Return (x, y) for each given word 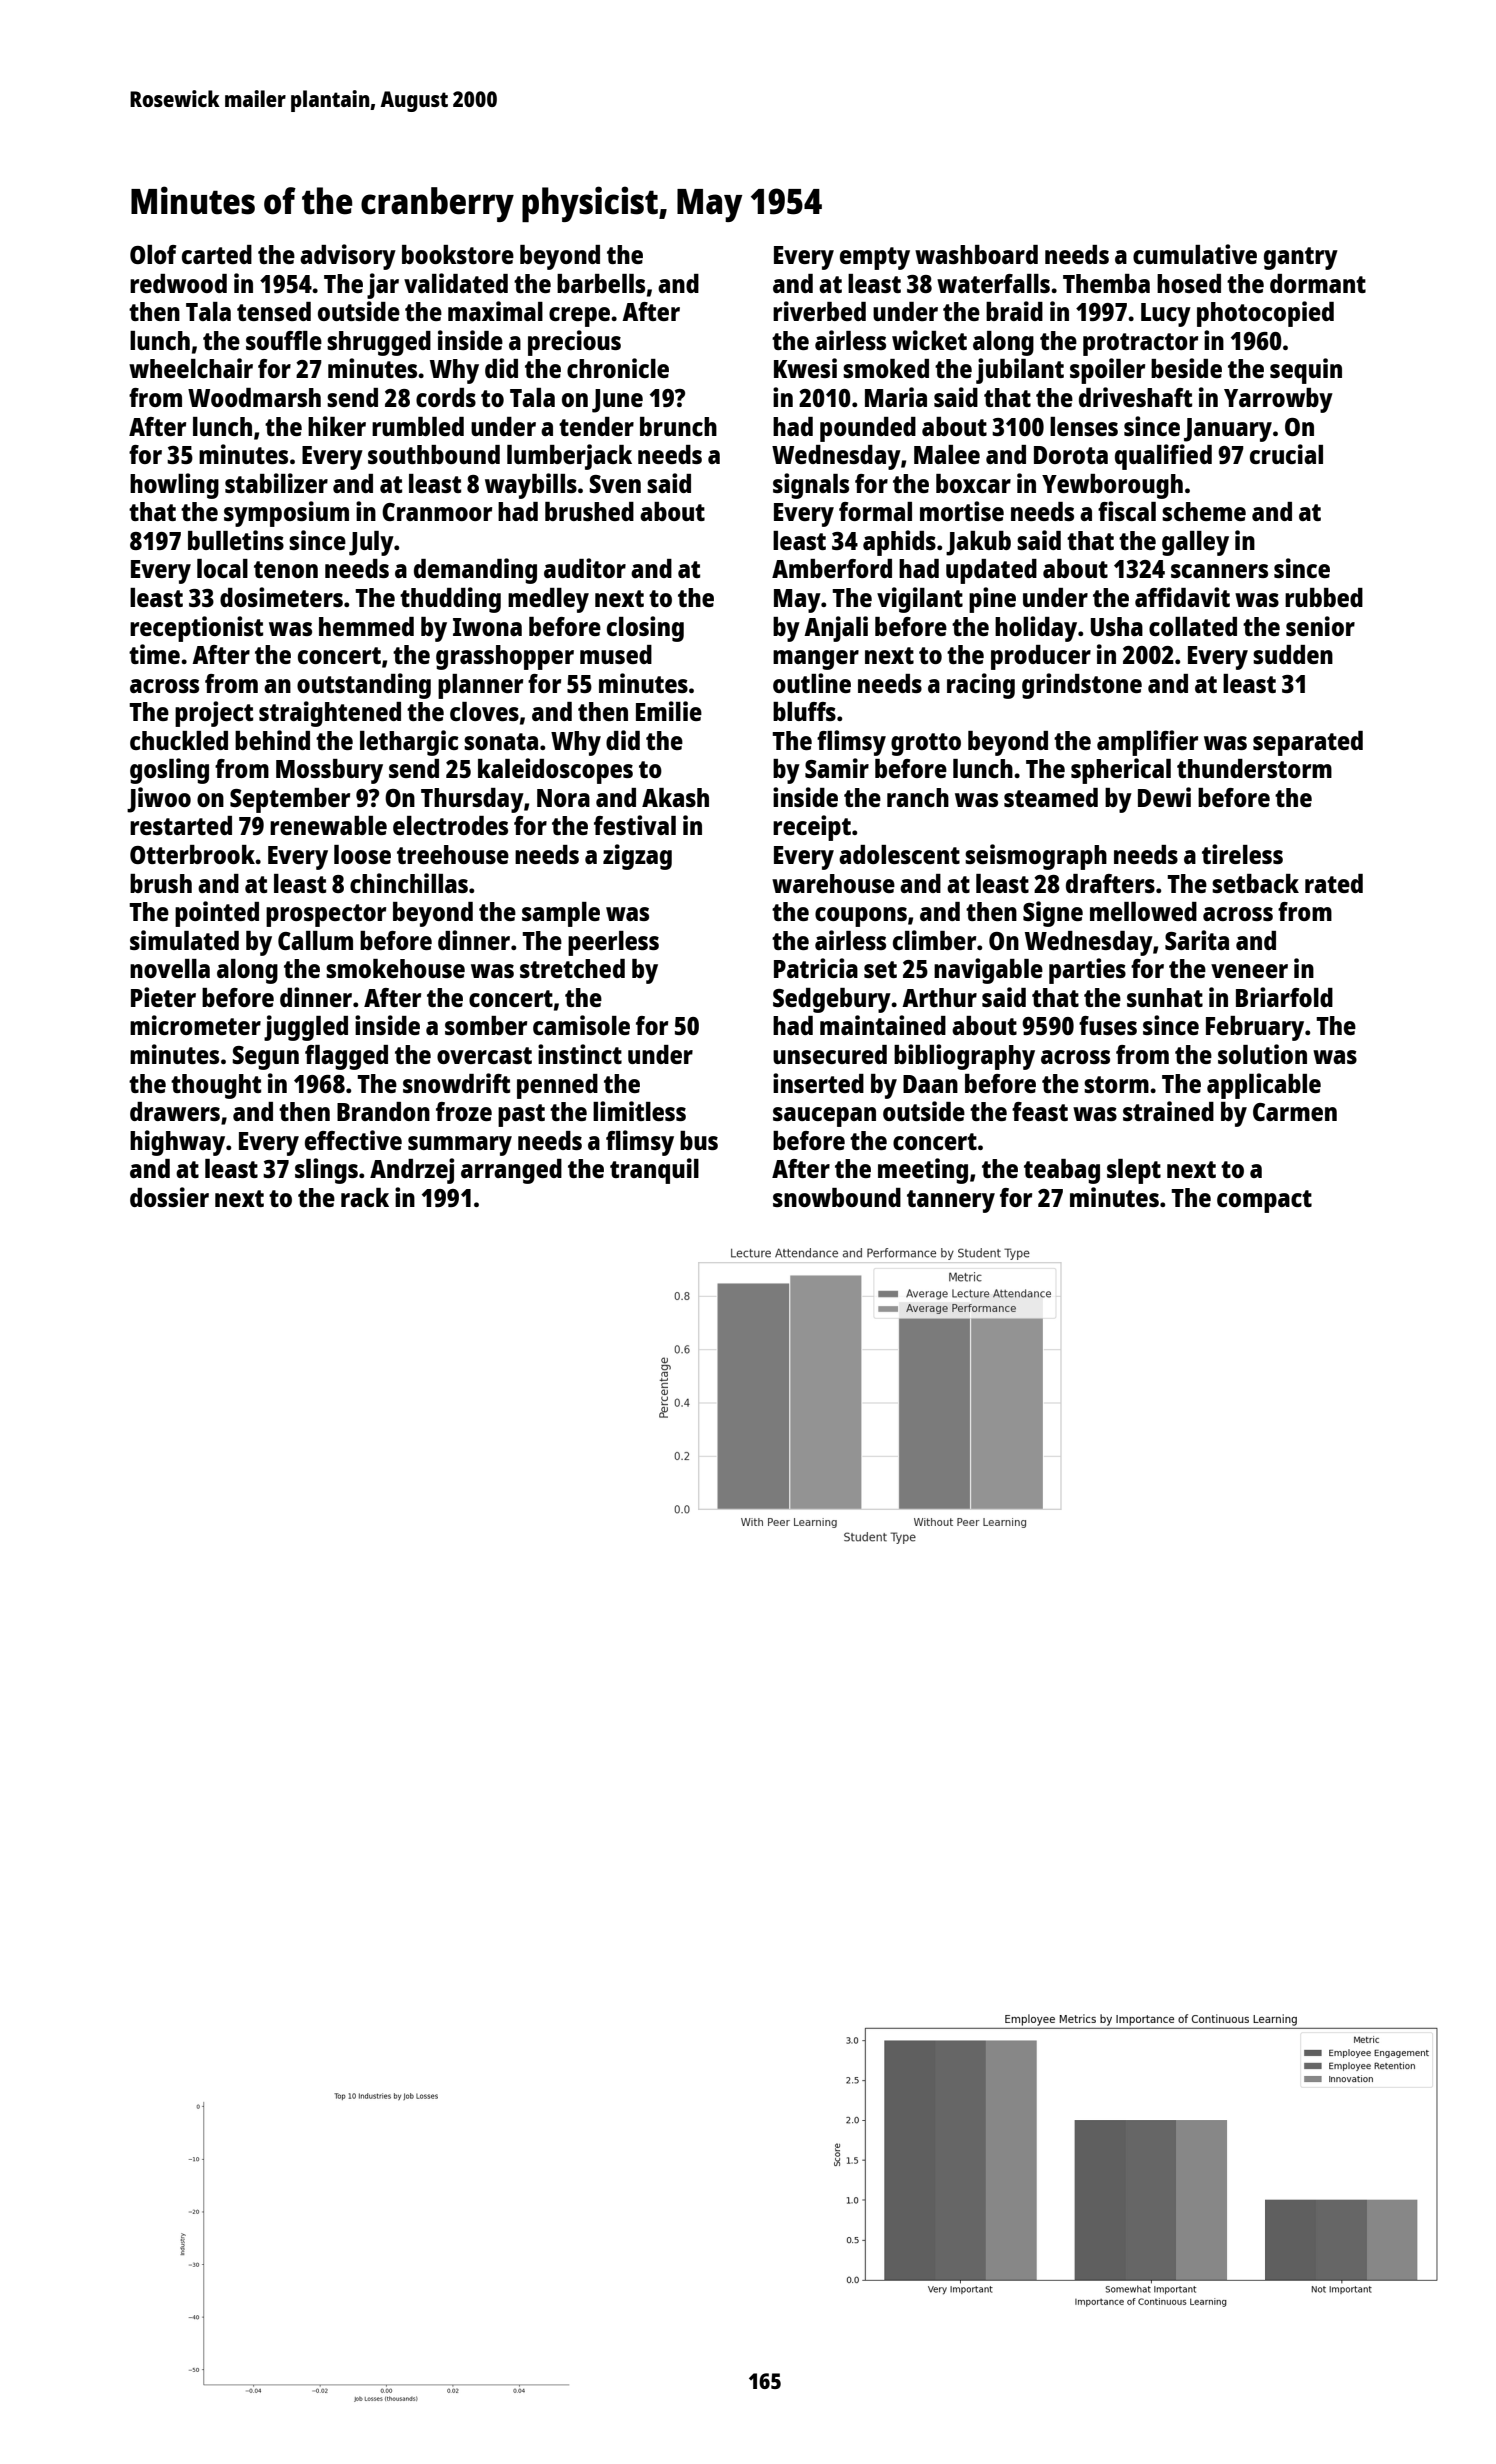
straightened (330, 714)
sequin (1306, 371)
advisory (348, 257)
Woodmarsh (254, 397)
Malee (947, 454)
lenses (1084, 426)
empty (875, 258)
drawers (175, 1111)
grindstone (1082, 686)
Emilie (669, 711)
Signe (1053, 914)
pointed (217, 914)
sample (561, 914)
